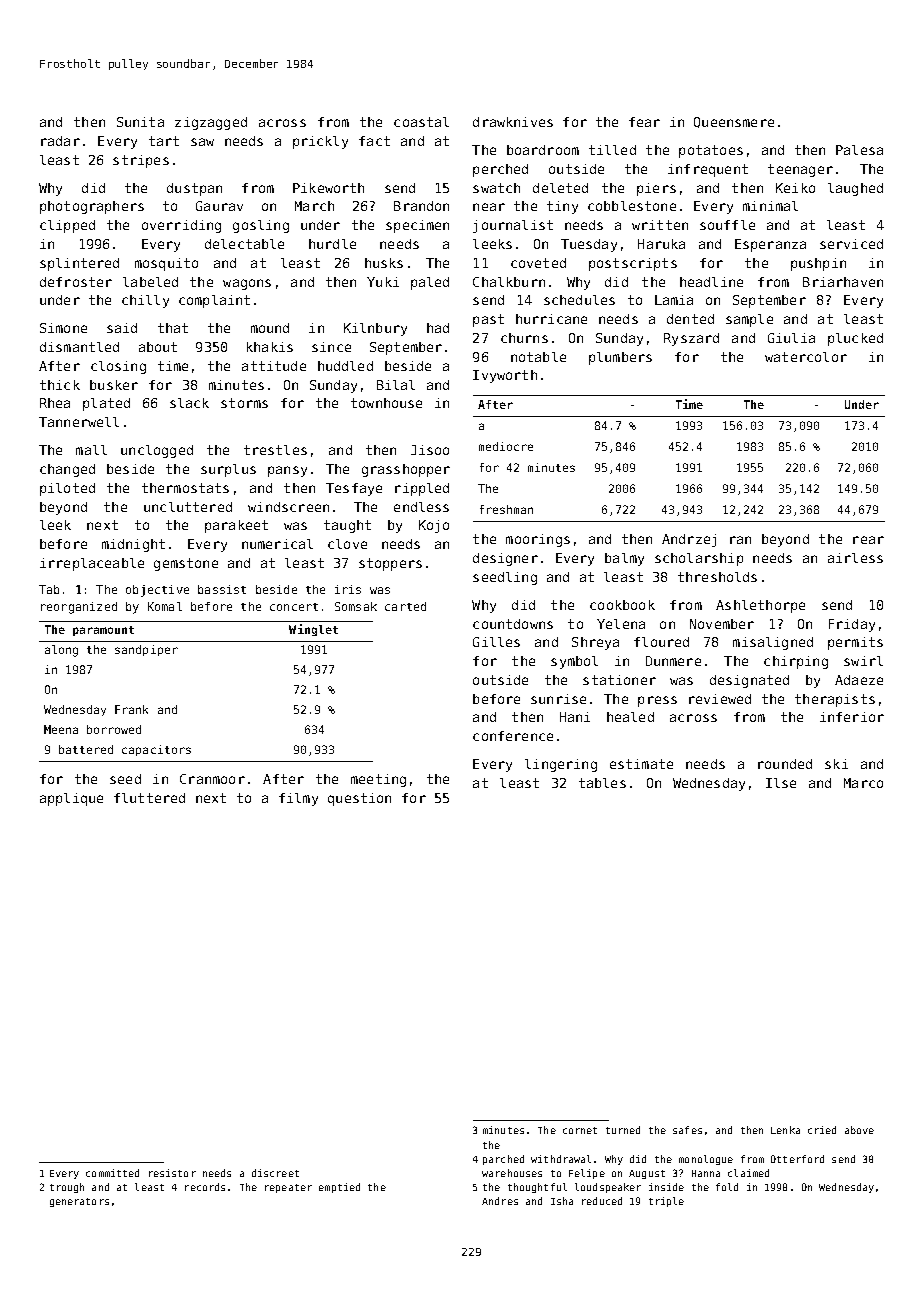 The width and height of the image is (924, 1308). Describe the element at coordinates (579, 300) in the image. I see `schedules` at that location.
